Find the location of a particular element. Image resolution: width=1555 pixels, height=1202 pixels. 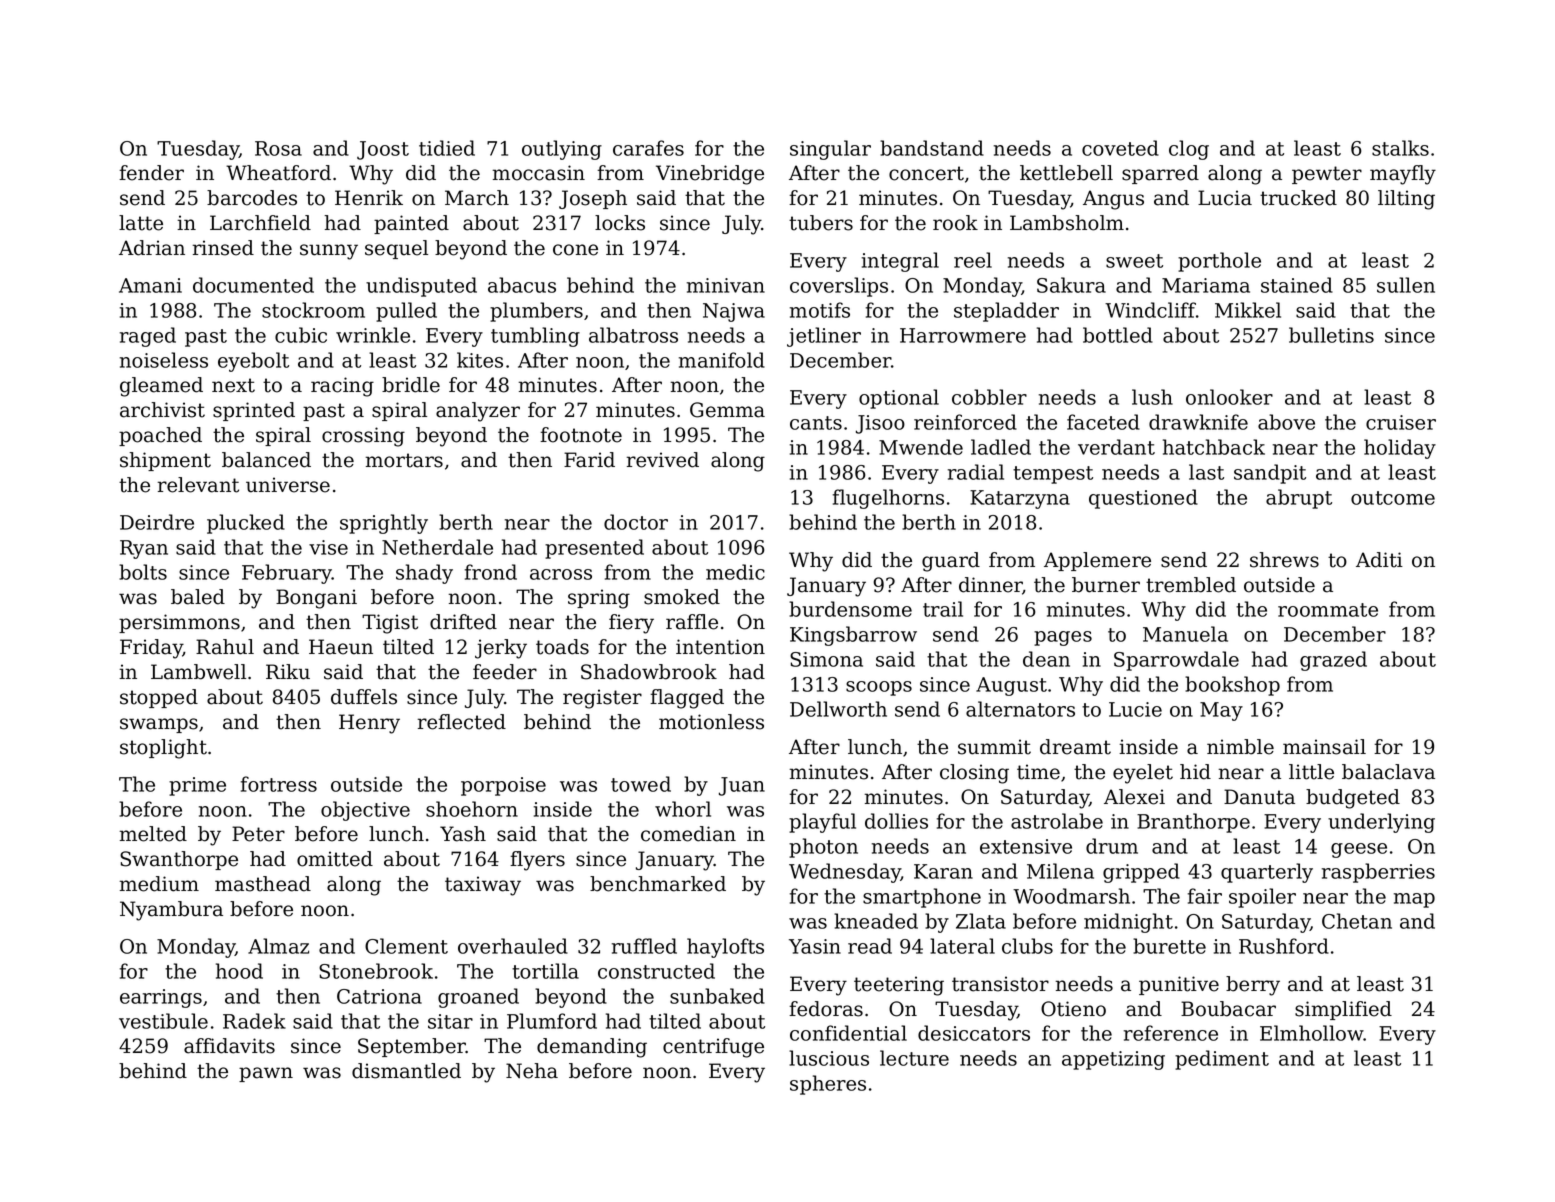

coveted is located at coordinates (1120, 148).
